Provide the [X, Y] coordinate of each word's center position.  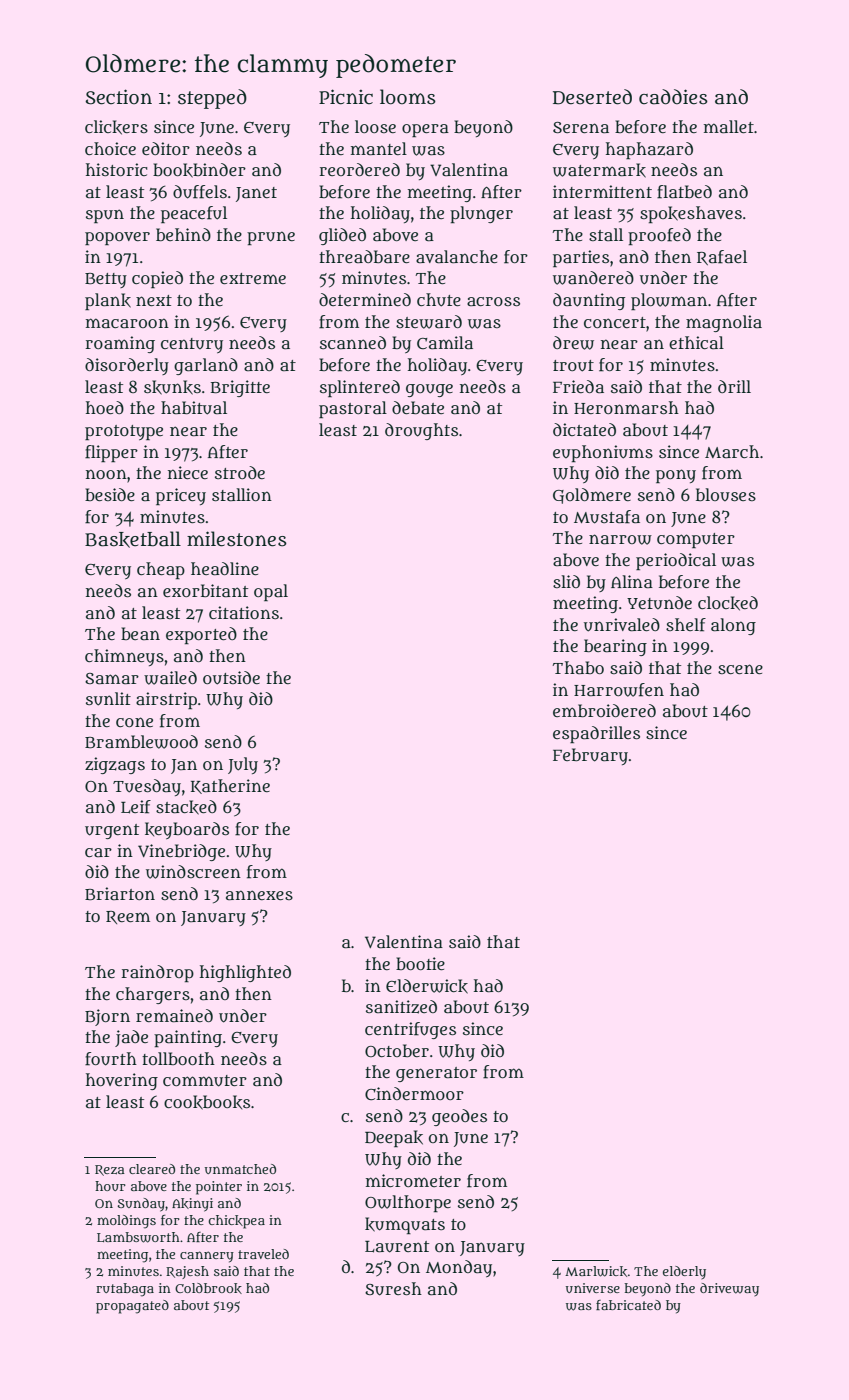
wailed [170, 678]
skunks [172, 387]
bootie [420, 963]
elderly [684, 1272]
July [243, 765]
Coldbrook [208, 1288]
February [590, 756]
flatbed [684, 192]
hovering [122, 1081]
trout [573, 366]
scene [740, 669]
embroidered [604, 710]
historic [116, 169]
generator [436, 1074]
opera [425, 130]
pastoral [353, 409]
